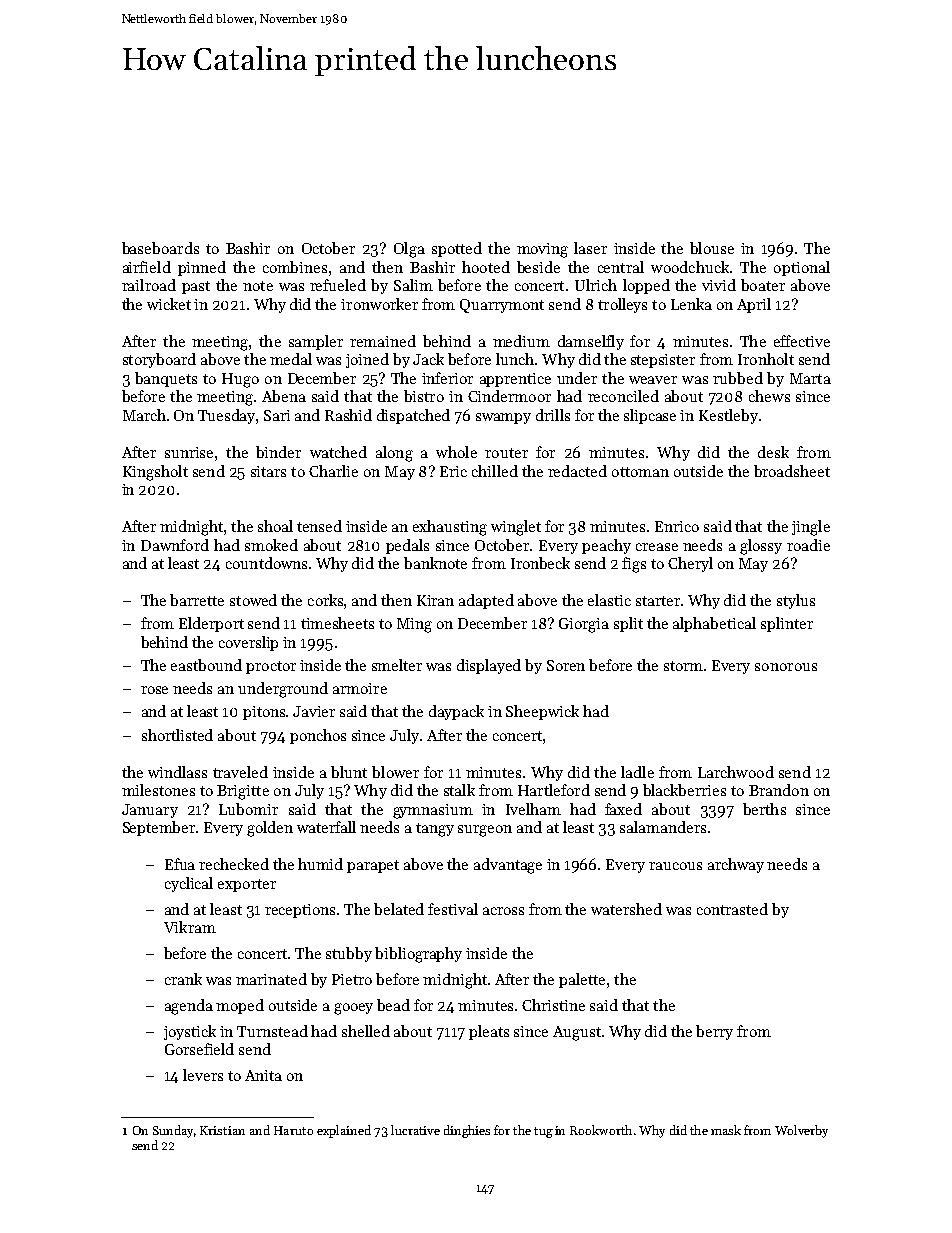  I want to click on levers, so click(203, 1075).
